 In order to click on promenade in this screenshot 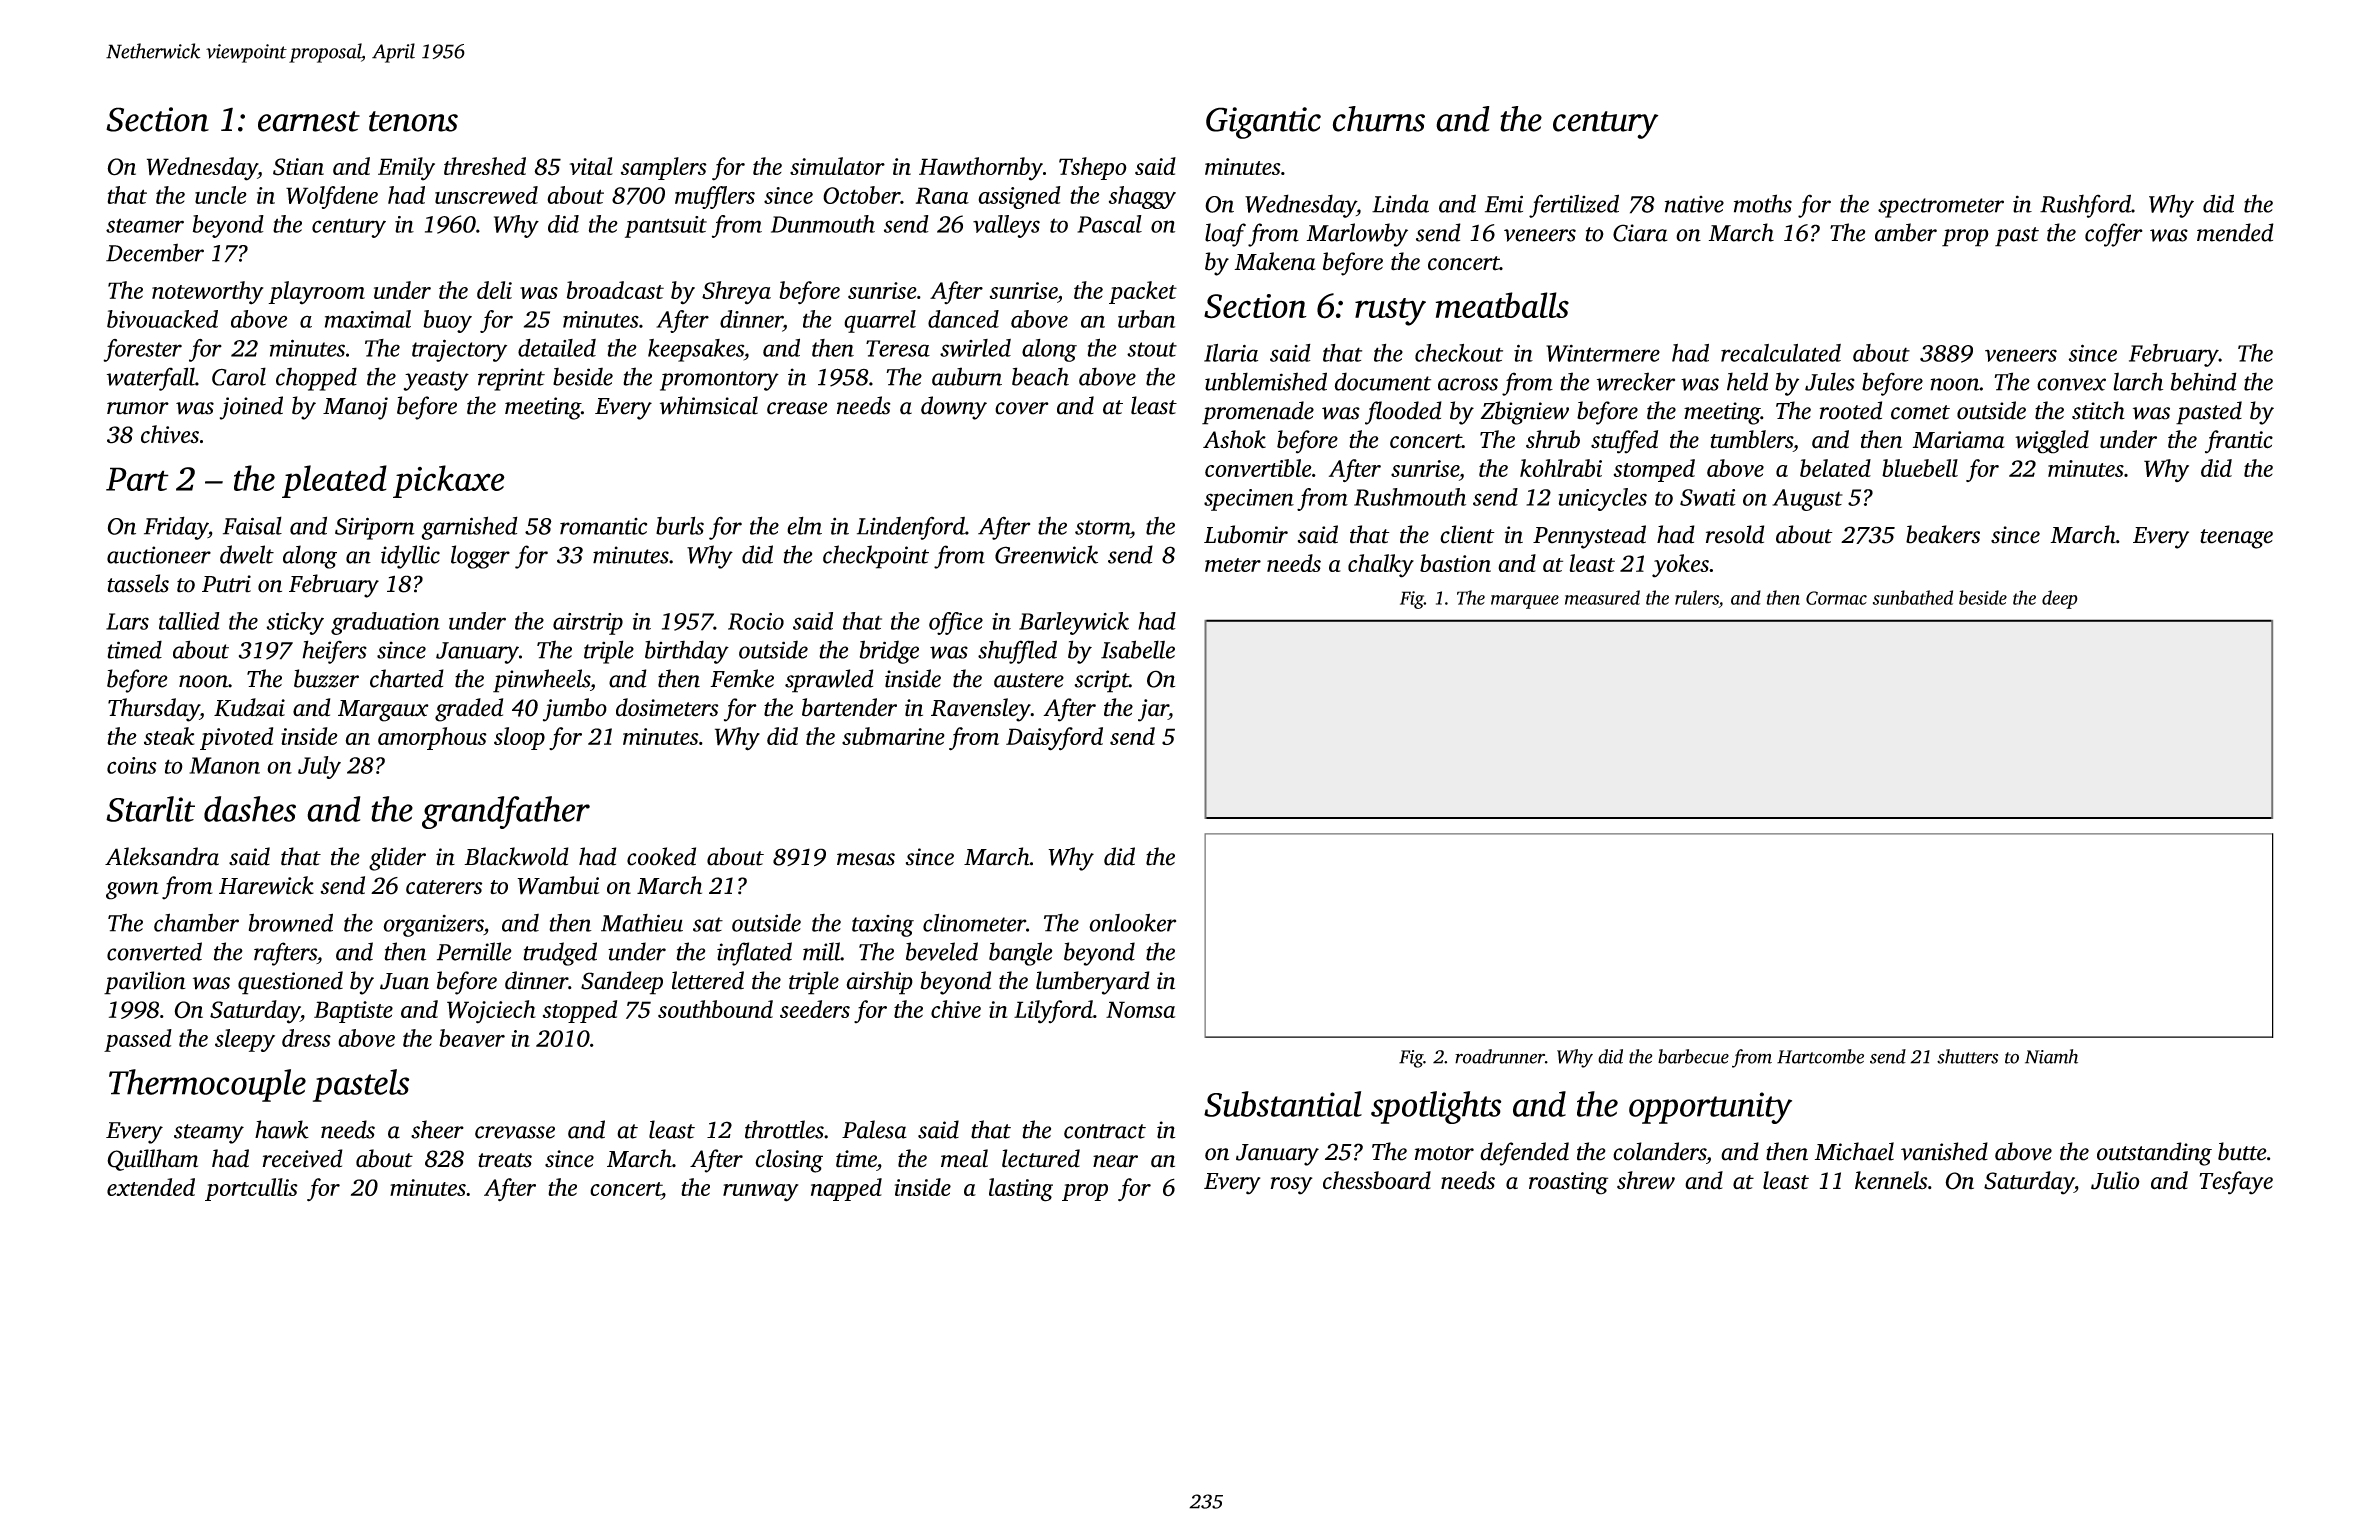, I will do `click(1258, 413)`.
